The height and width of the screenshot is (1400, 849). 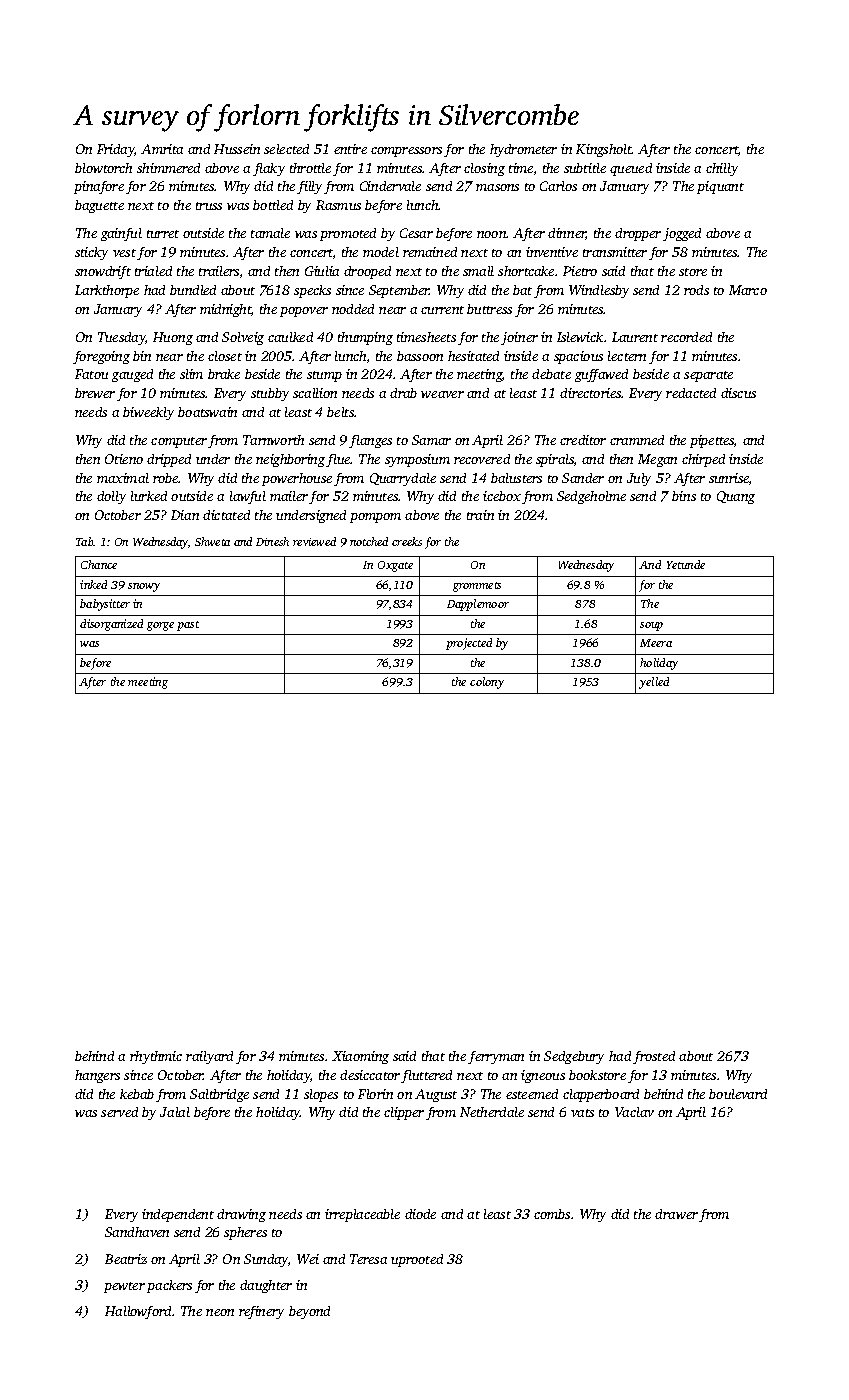 I want to click on Huong, so click(x=173, y=338).
